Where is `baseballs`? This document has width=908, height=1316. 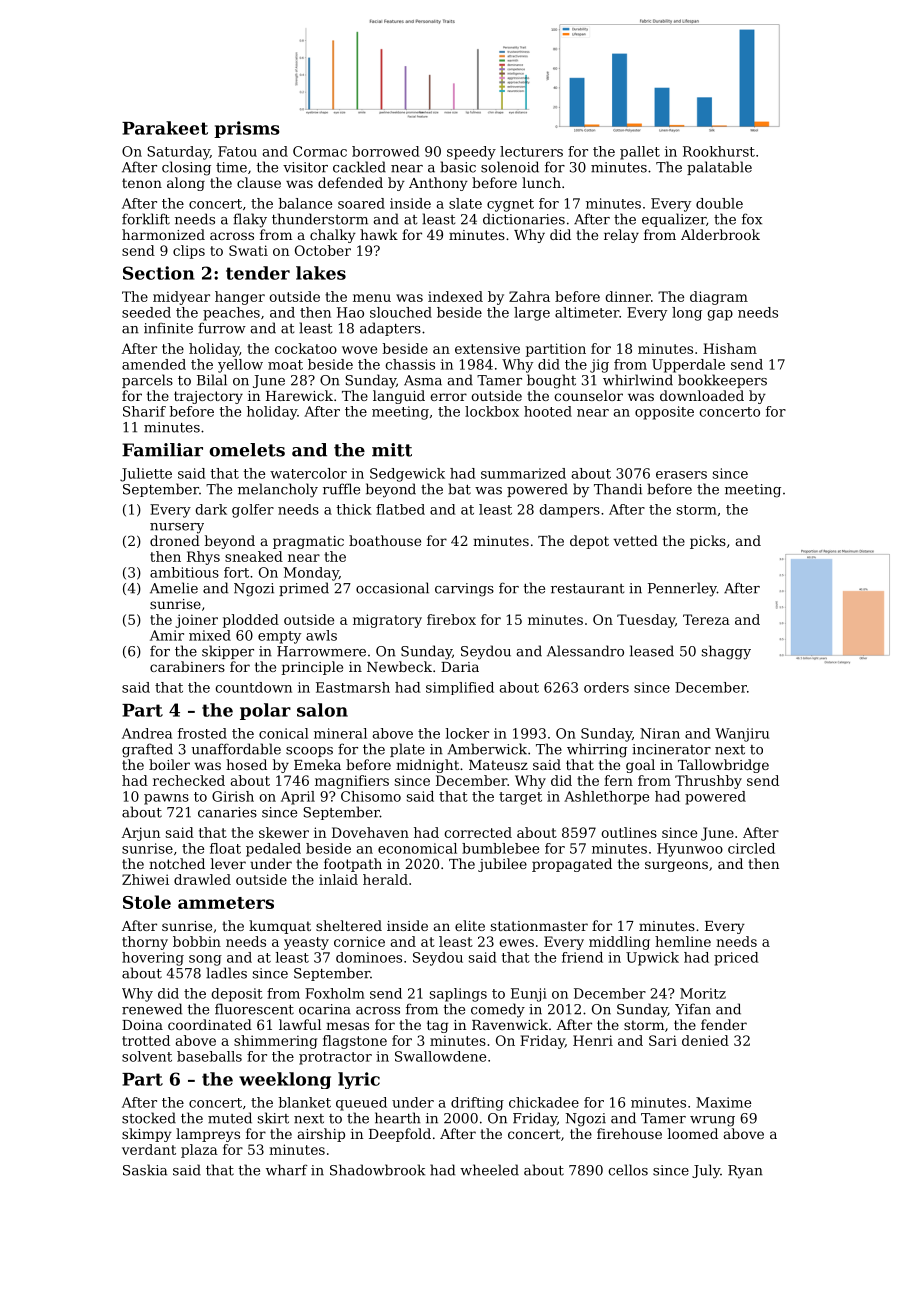 baseballs is located at coordinates (209, 1056).
